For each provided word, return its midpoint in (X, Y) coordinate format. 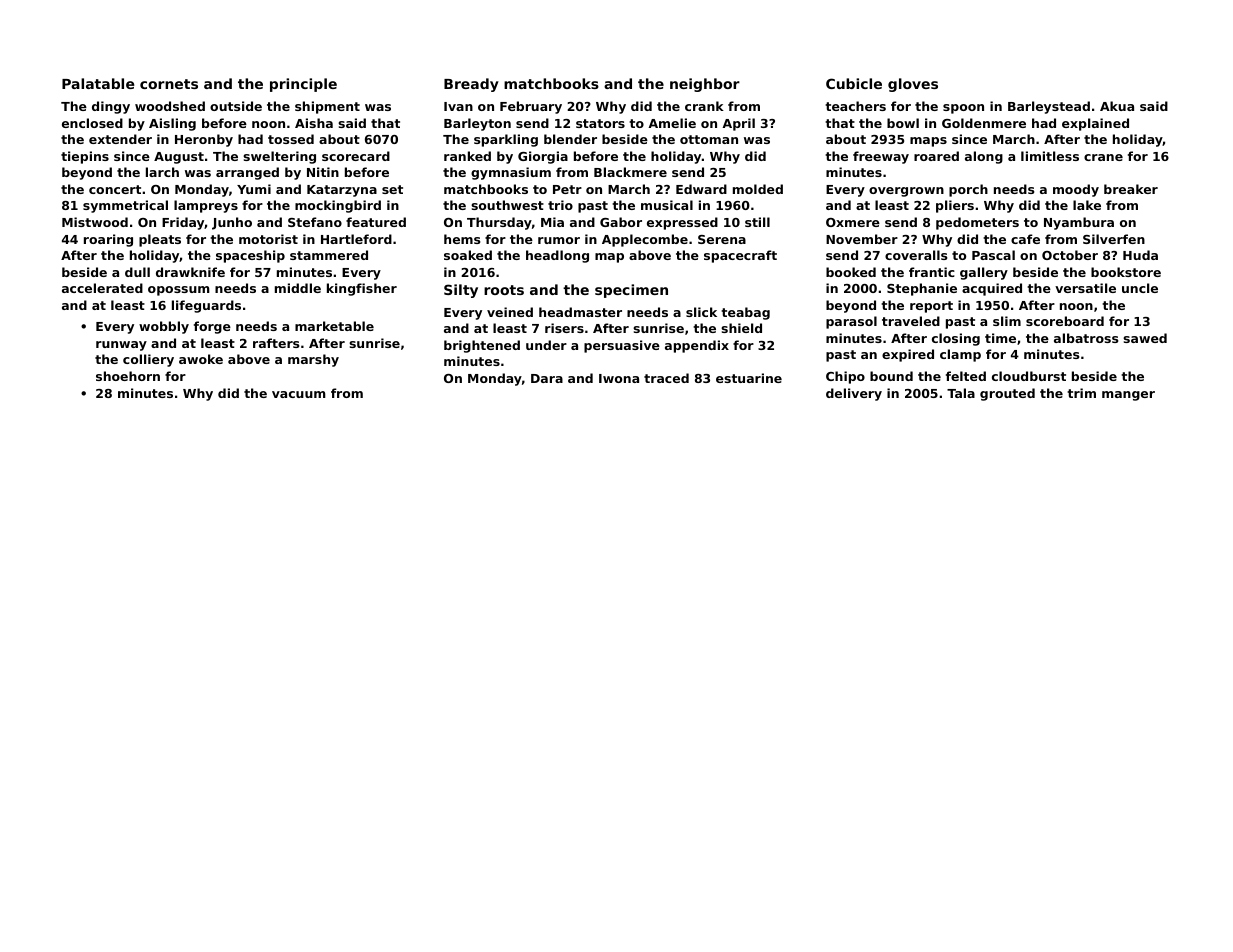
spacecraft (740, 256)
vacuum (299, 394)
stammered (329, 255)
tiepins (85, 157)
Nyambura (1079, 223)
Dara (547, 378)
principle (303, 85)
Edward (701, 189)
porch (968, 190)
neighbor (705, 85)
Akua (1117, 106)
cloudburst (1029, 376)
